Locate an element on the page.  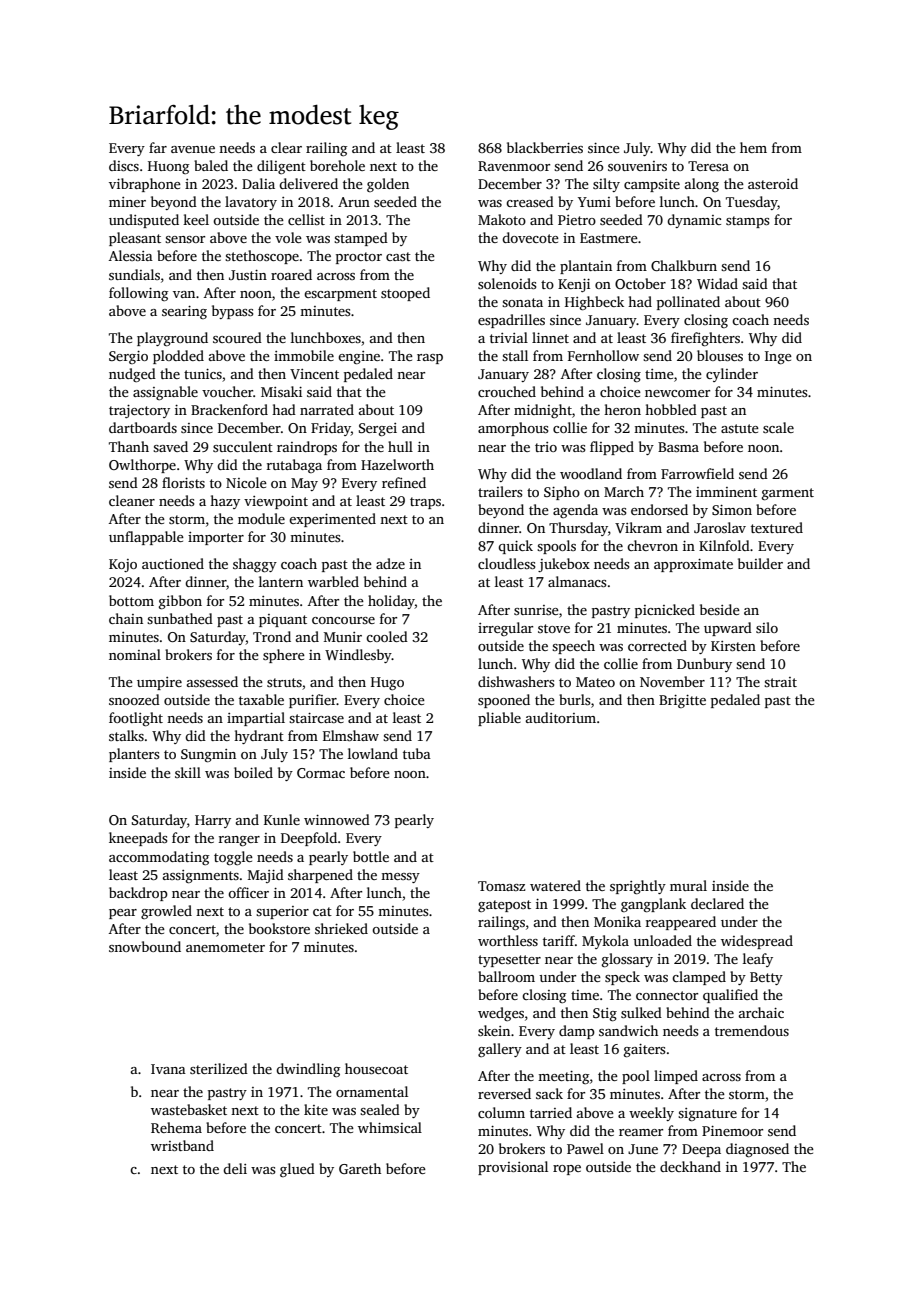
stethoscope is located at coordinates (262, 257).
